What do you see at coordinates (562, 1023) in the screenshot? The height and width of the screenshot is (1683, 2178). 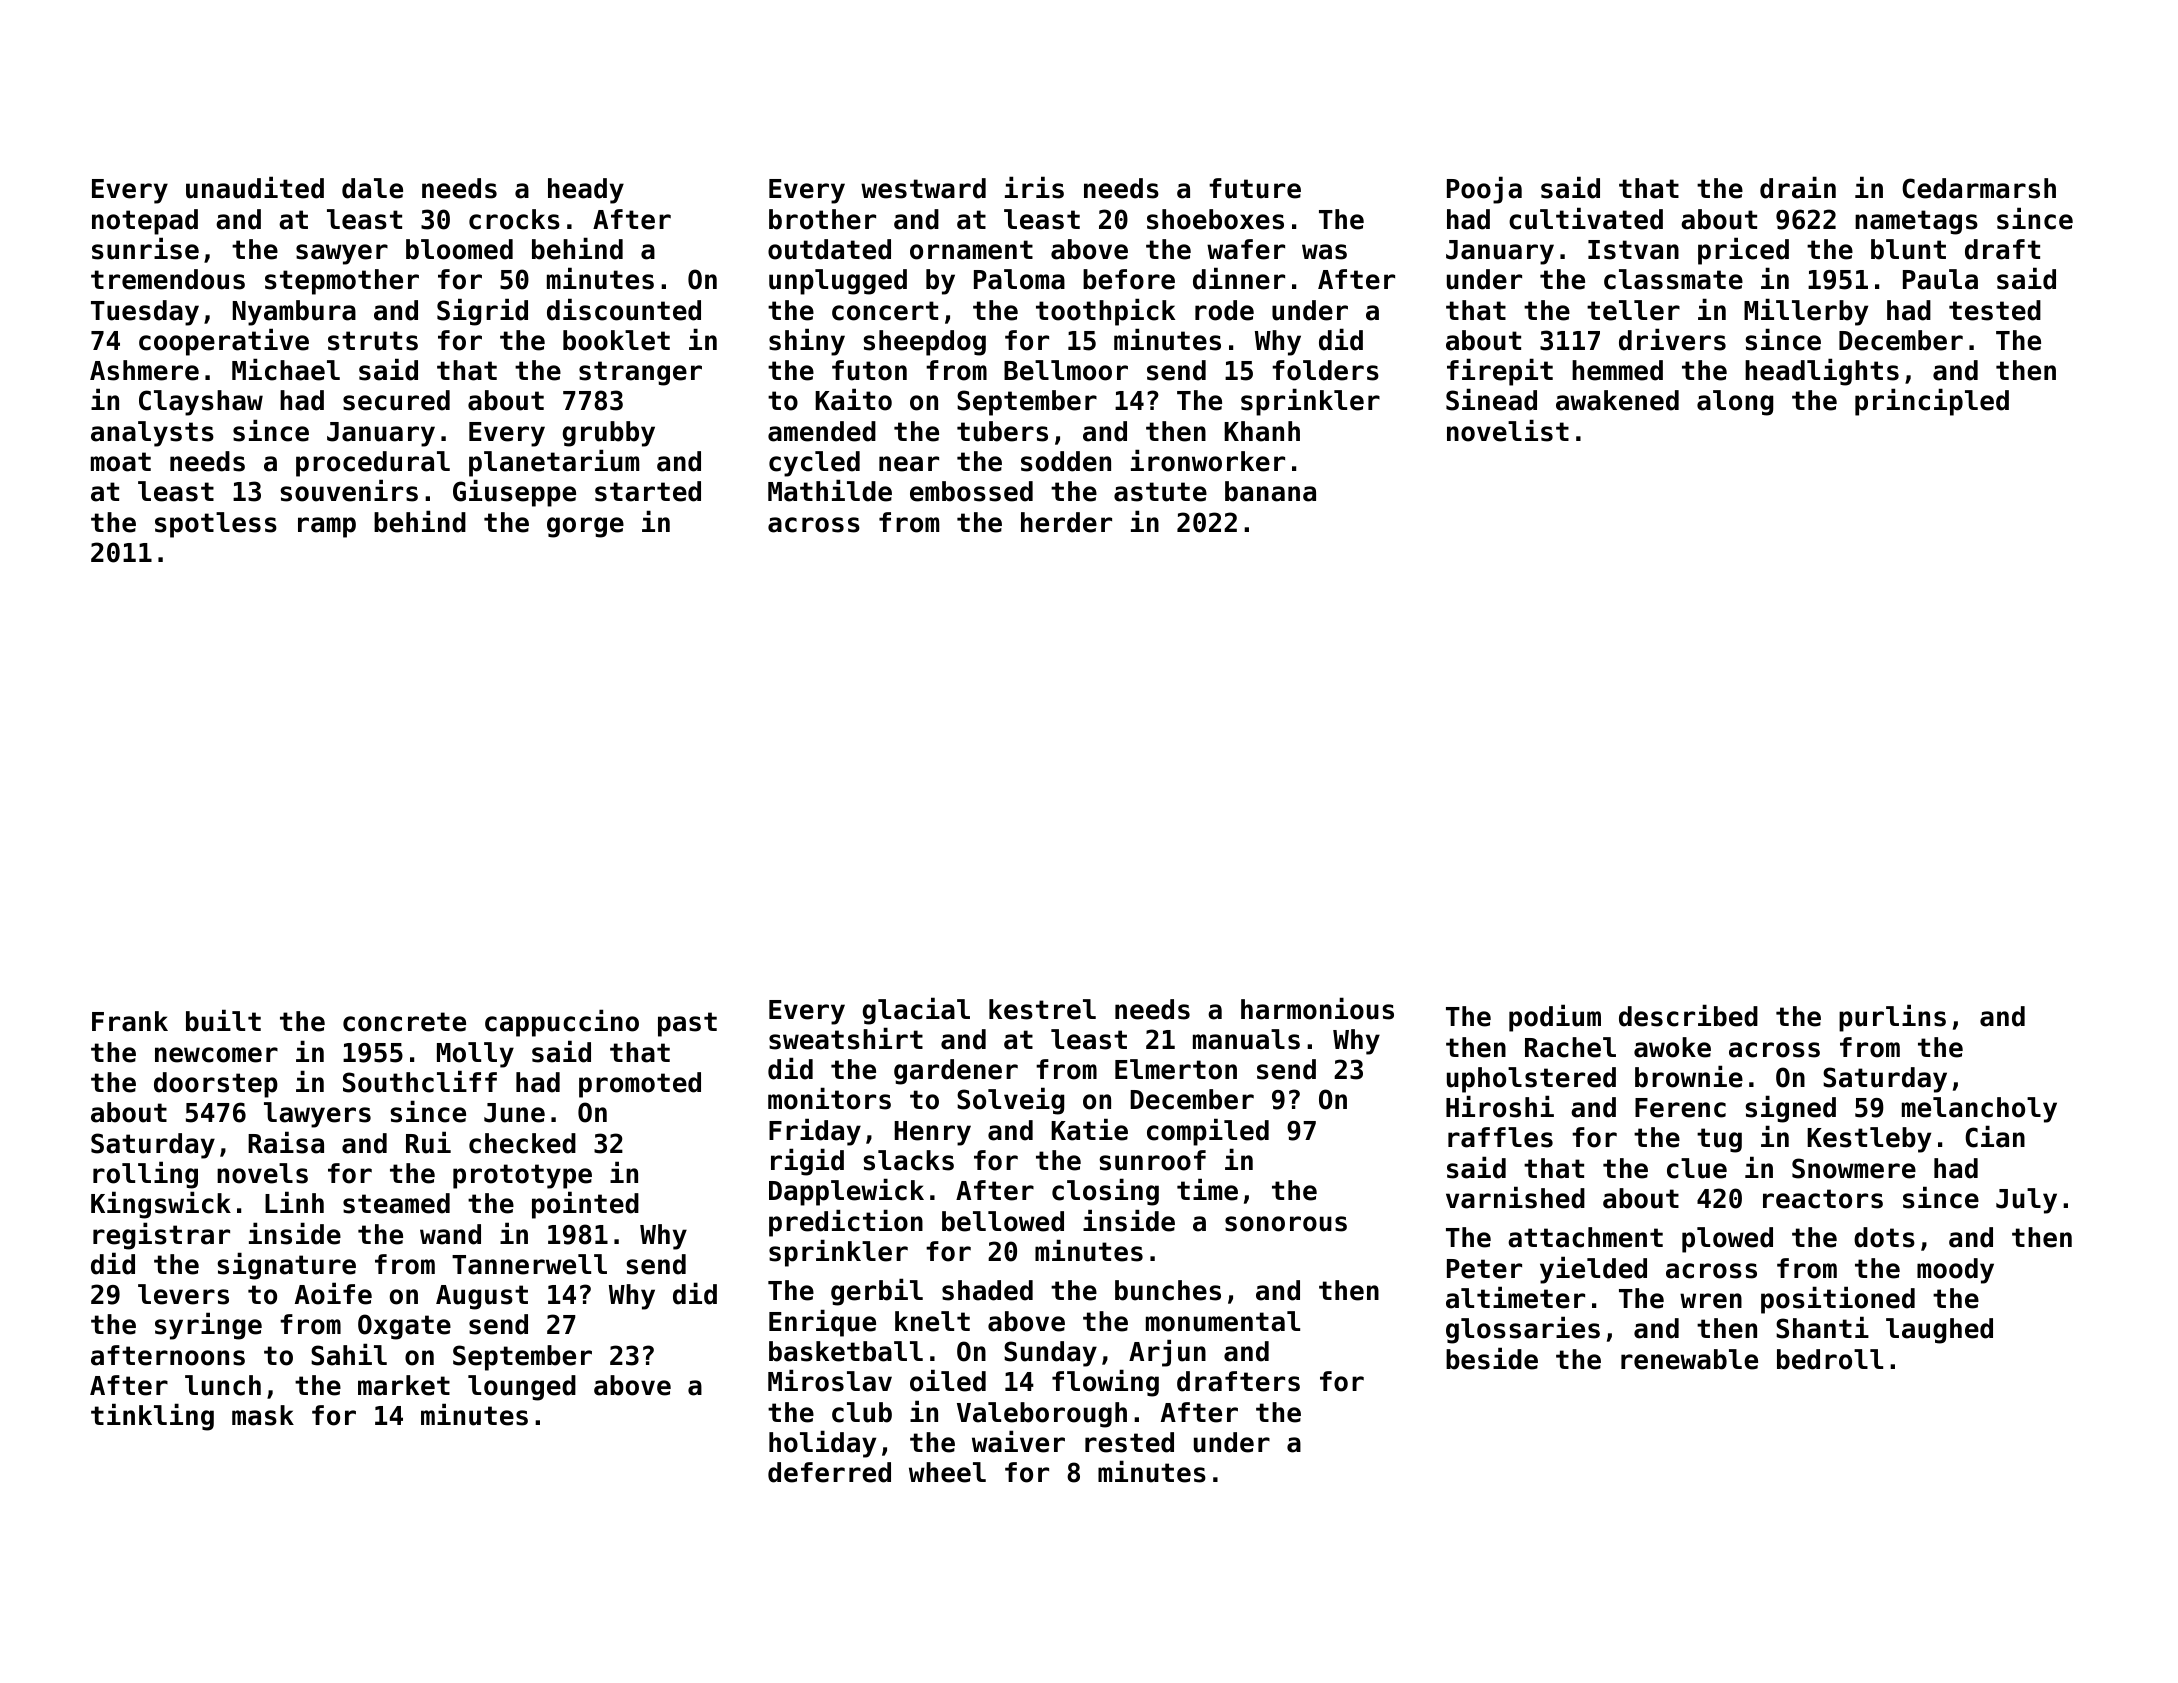 I see `cappuccino` at bounding box center [562, 1023].
